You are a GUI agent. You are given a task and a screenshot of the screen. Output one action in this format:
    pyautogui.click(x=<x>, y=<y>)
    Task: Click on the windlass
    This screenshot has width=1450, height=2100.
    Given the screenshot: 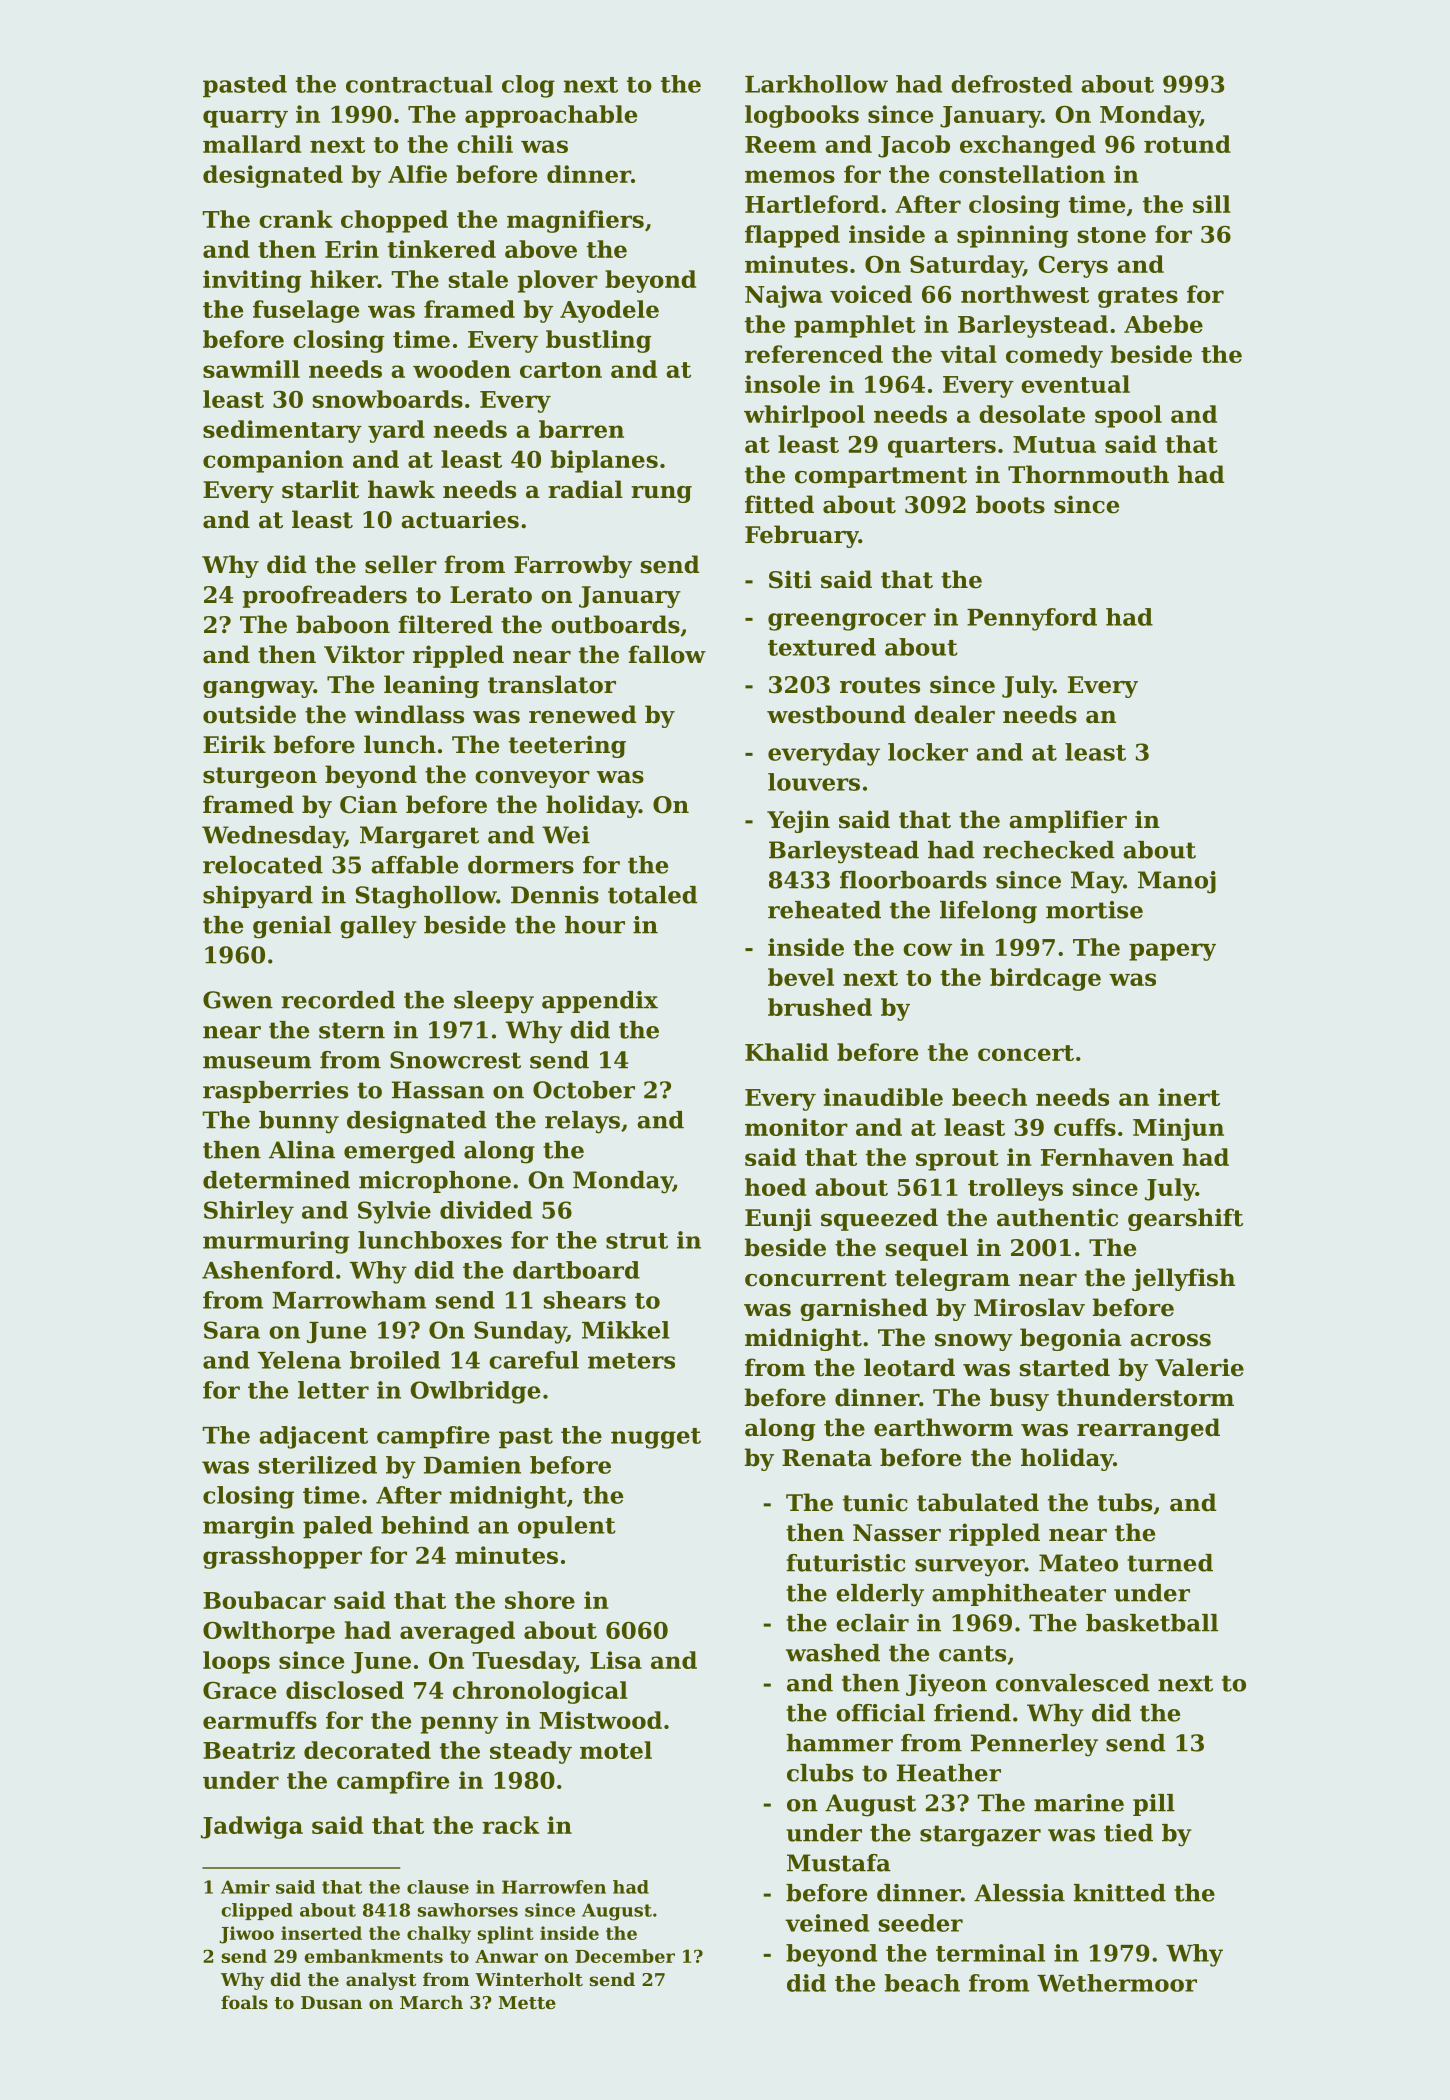 What is the action you would take?
    pyautogui.click(x=409, y=714)
